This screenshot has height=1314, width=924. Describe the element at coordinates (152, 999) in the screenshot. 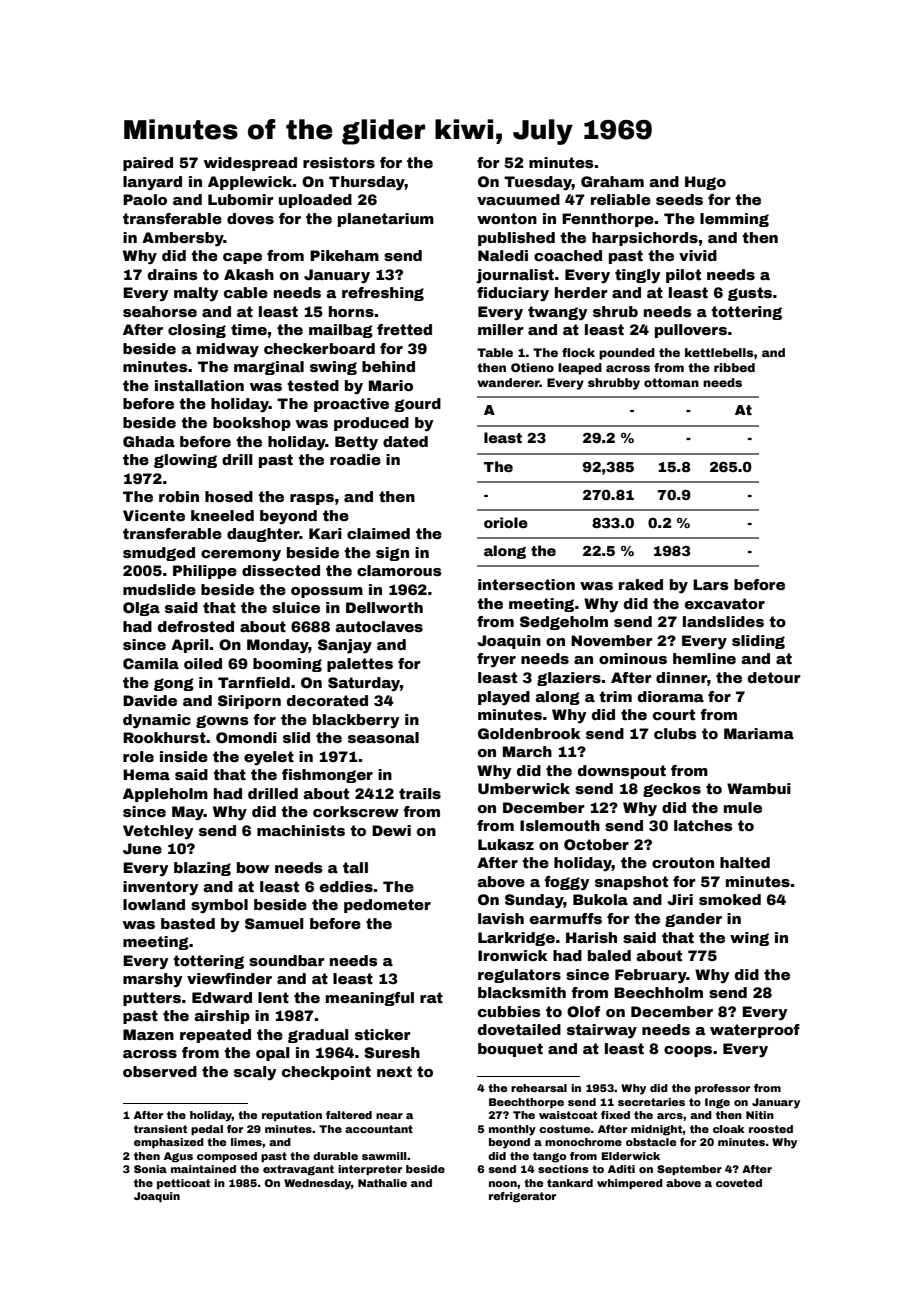

I see `putters` at that location.
